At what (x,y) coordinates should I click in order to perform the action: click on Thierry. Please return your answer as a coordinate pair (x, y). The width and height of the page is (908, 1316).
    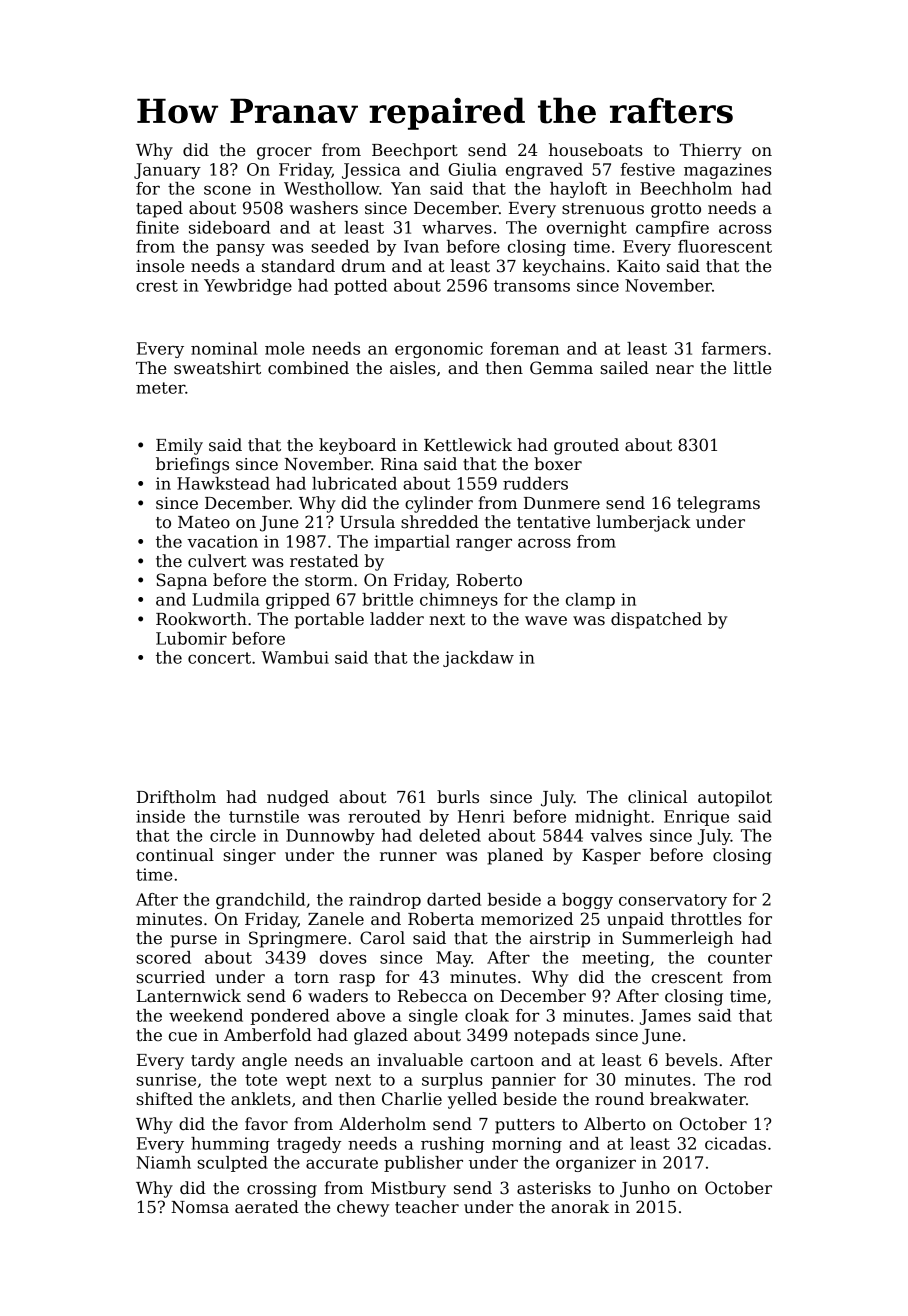
    Looking at the image, I should click on (710, 151).
